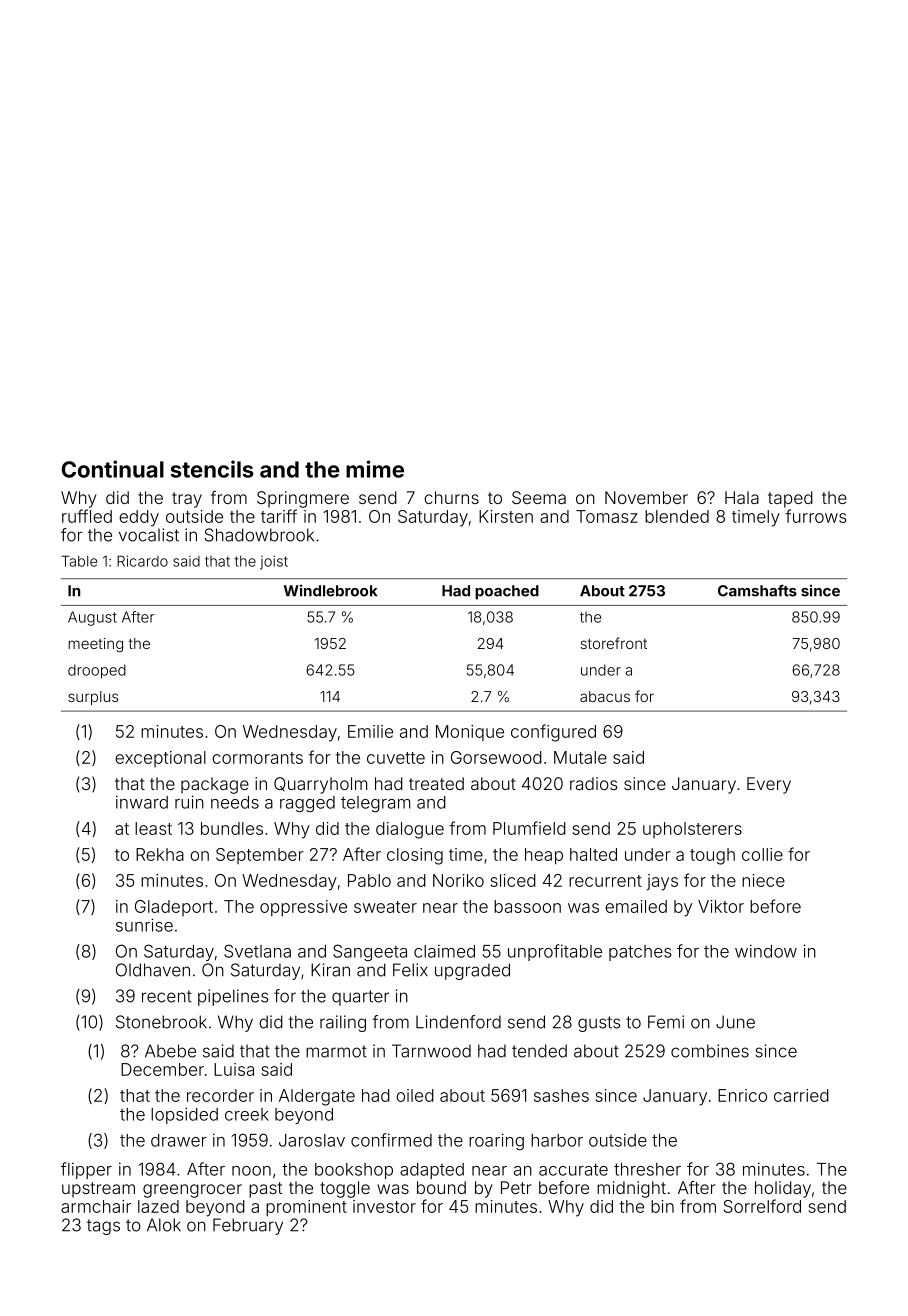  What do you see at coordinates (769, 785) in the page?
I see `Every` at bounding box center [769, 785].
